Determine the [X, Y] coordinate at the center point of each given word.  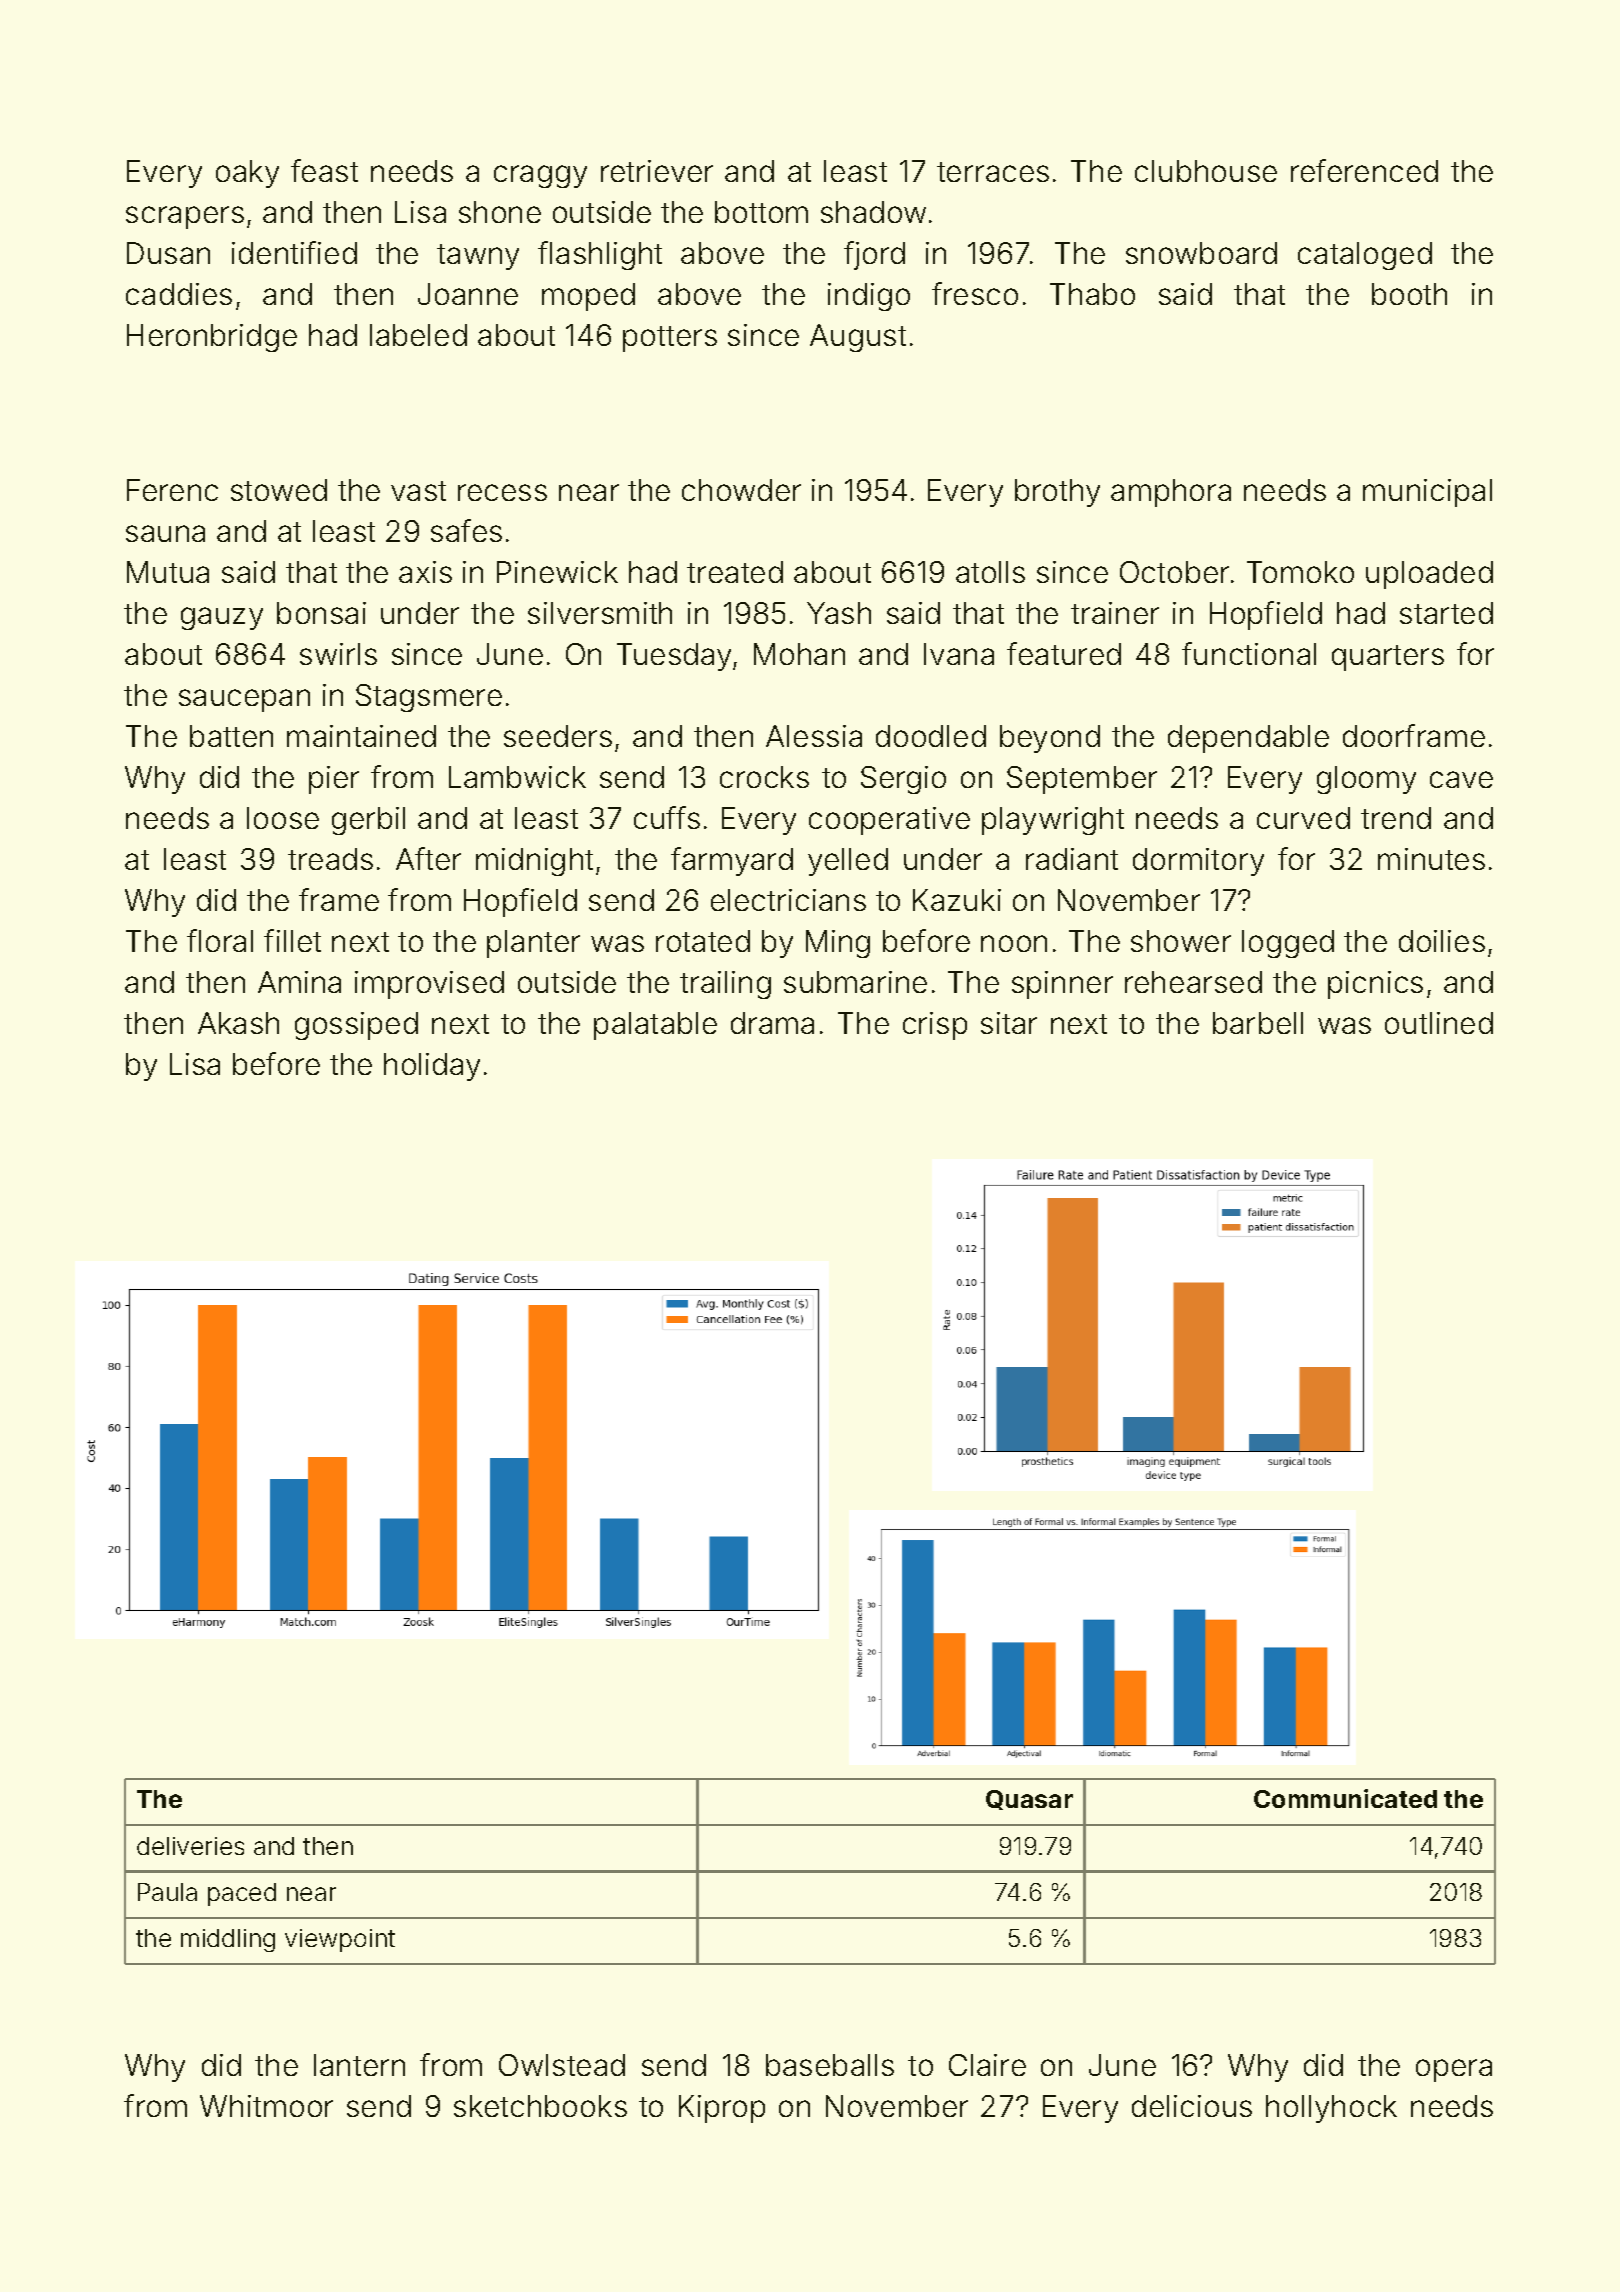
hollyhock [1331, 2109]
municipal [1427, 493]
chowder [741, 490]
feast [324, 170]
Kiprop [722, 2109]
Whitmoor [266, 2106]
